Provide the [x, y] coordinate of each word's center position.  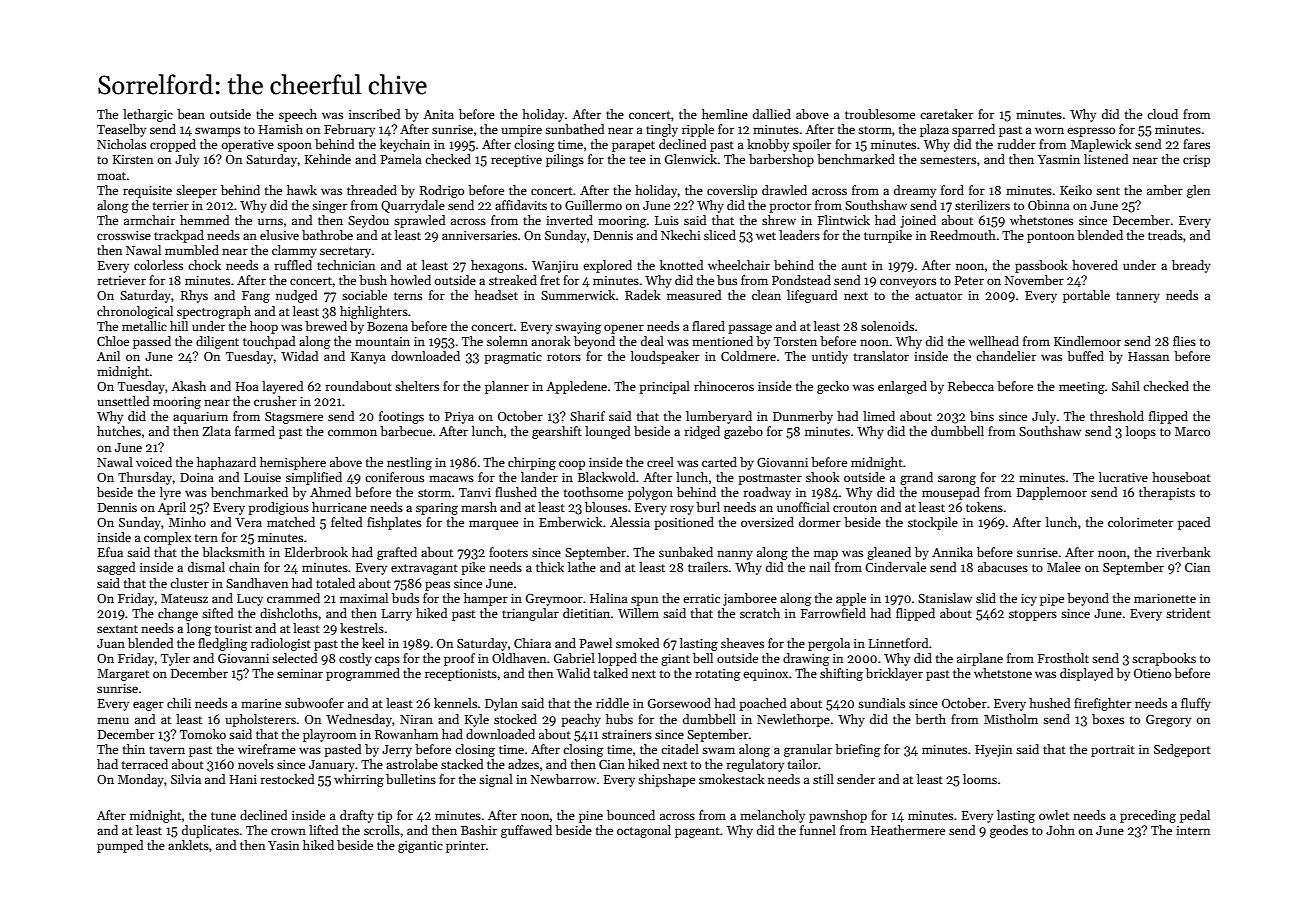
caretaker [946, 114]
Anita [438, 114]
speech [298, 115]
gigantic [420, 847]
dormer [820, 522]
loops [1141, 432]
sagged [116, 568]
